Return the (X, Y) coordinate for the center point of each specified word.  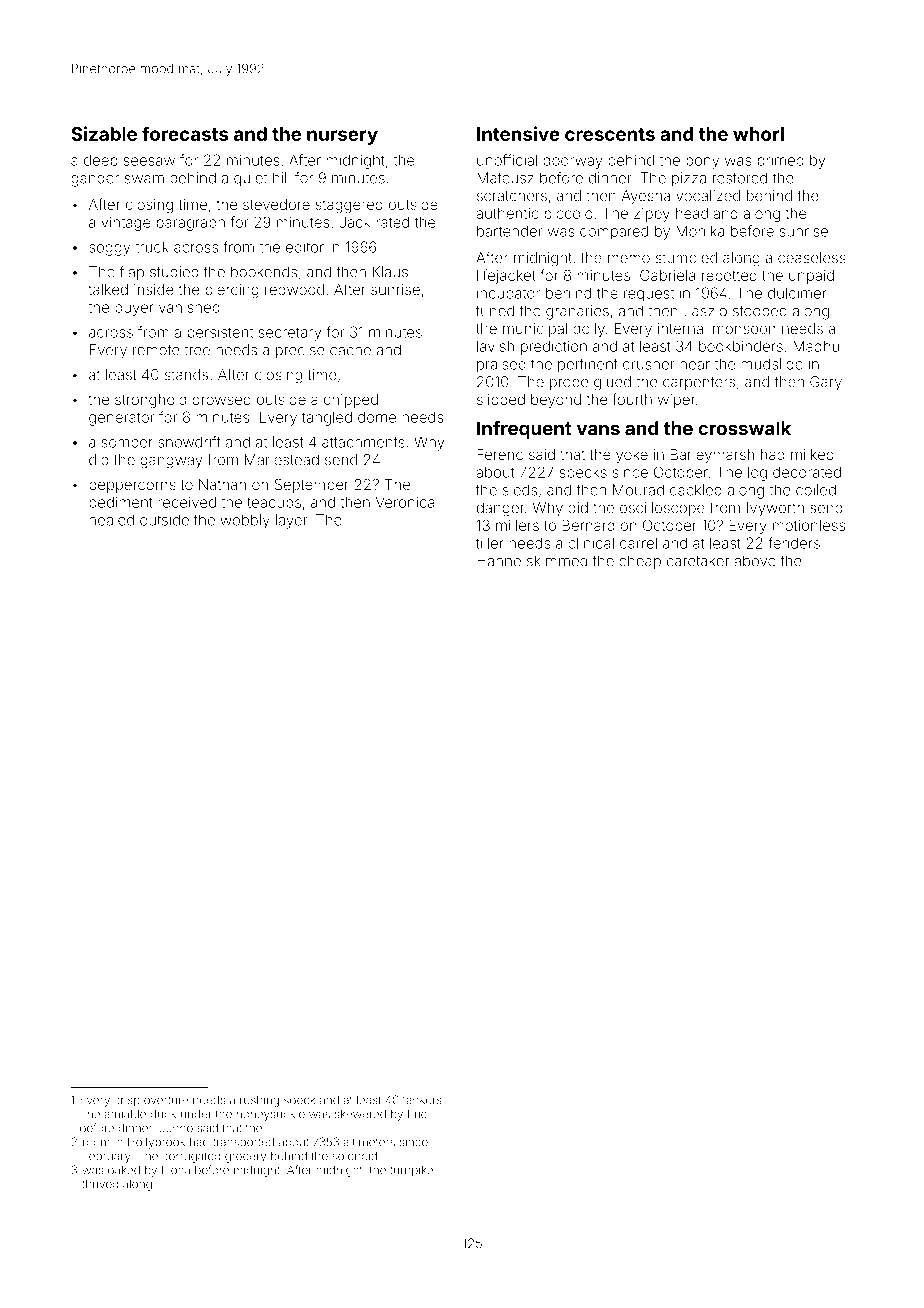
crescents (610, 134)
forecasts (185, 133)
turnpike (411, 1171)
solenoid (354, 1156)
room (96, 1143)
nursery (342, 137)
